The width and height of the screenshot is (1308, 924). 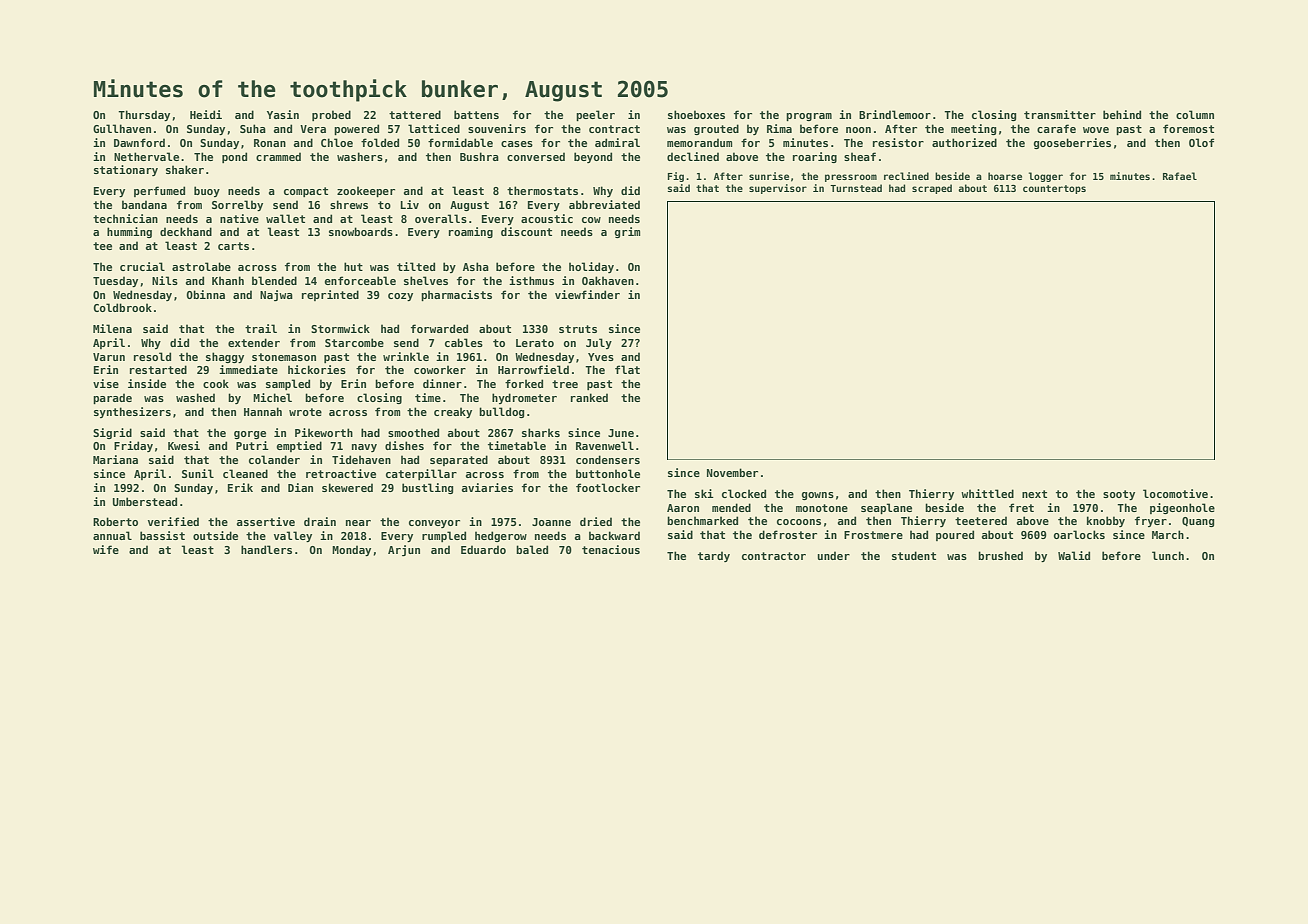 I want to click on hickories, so click(x=317, y=369).
